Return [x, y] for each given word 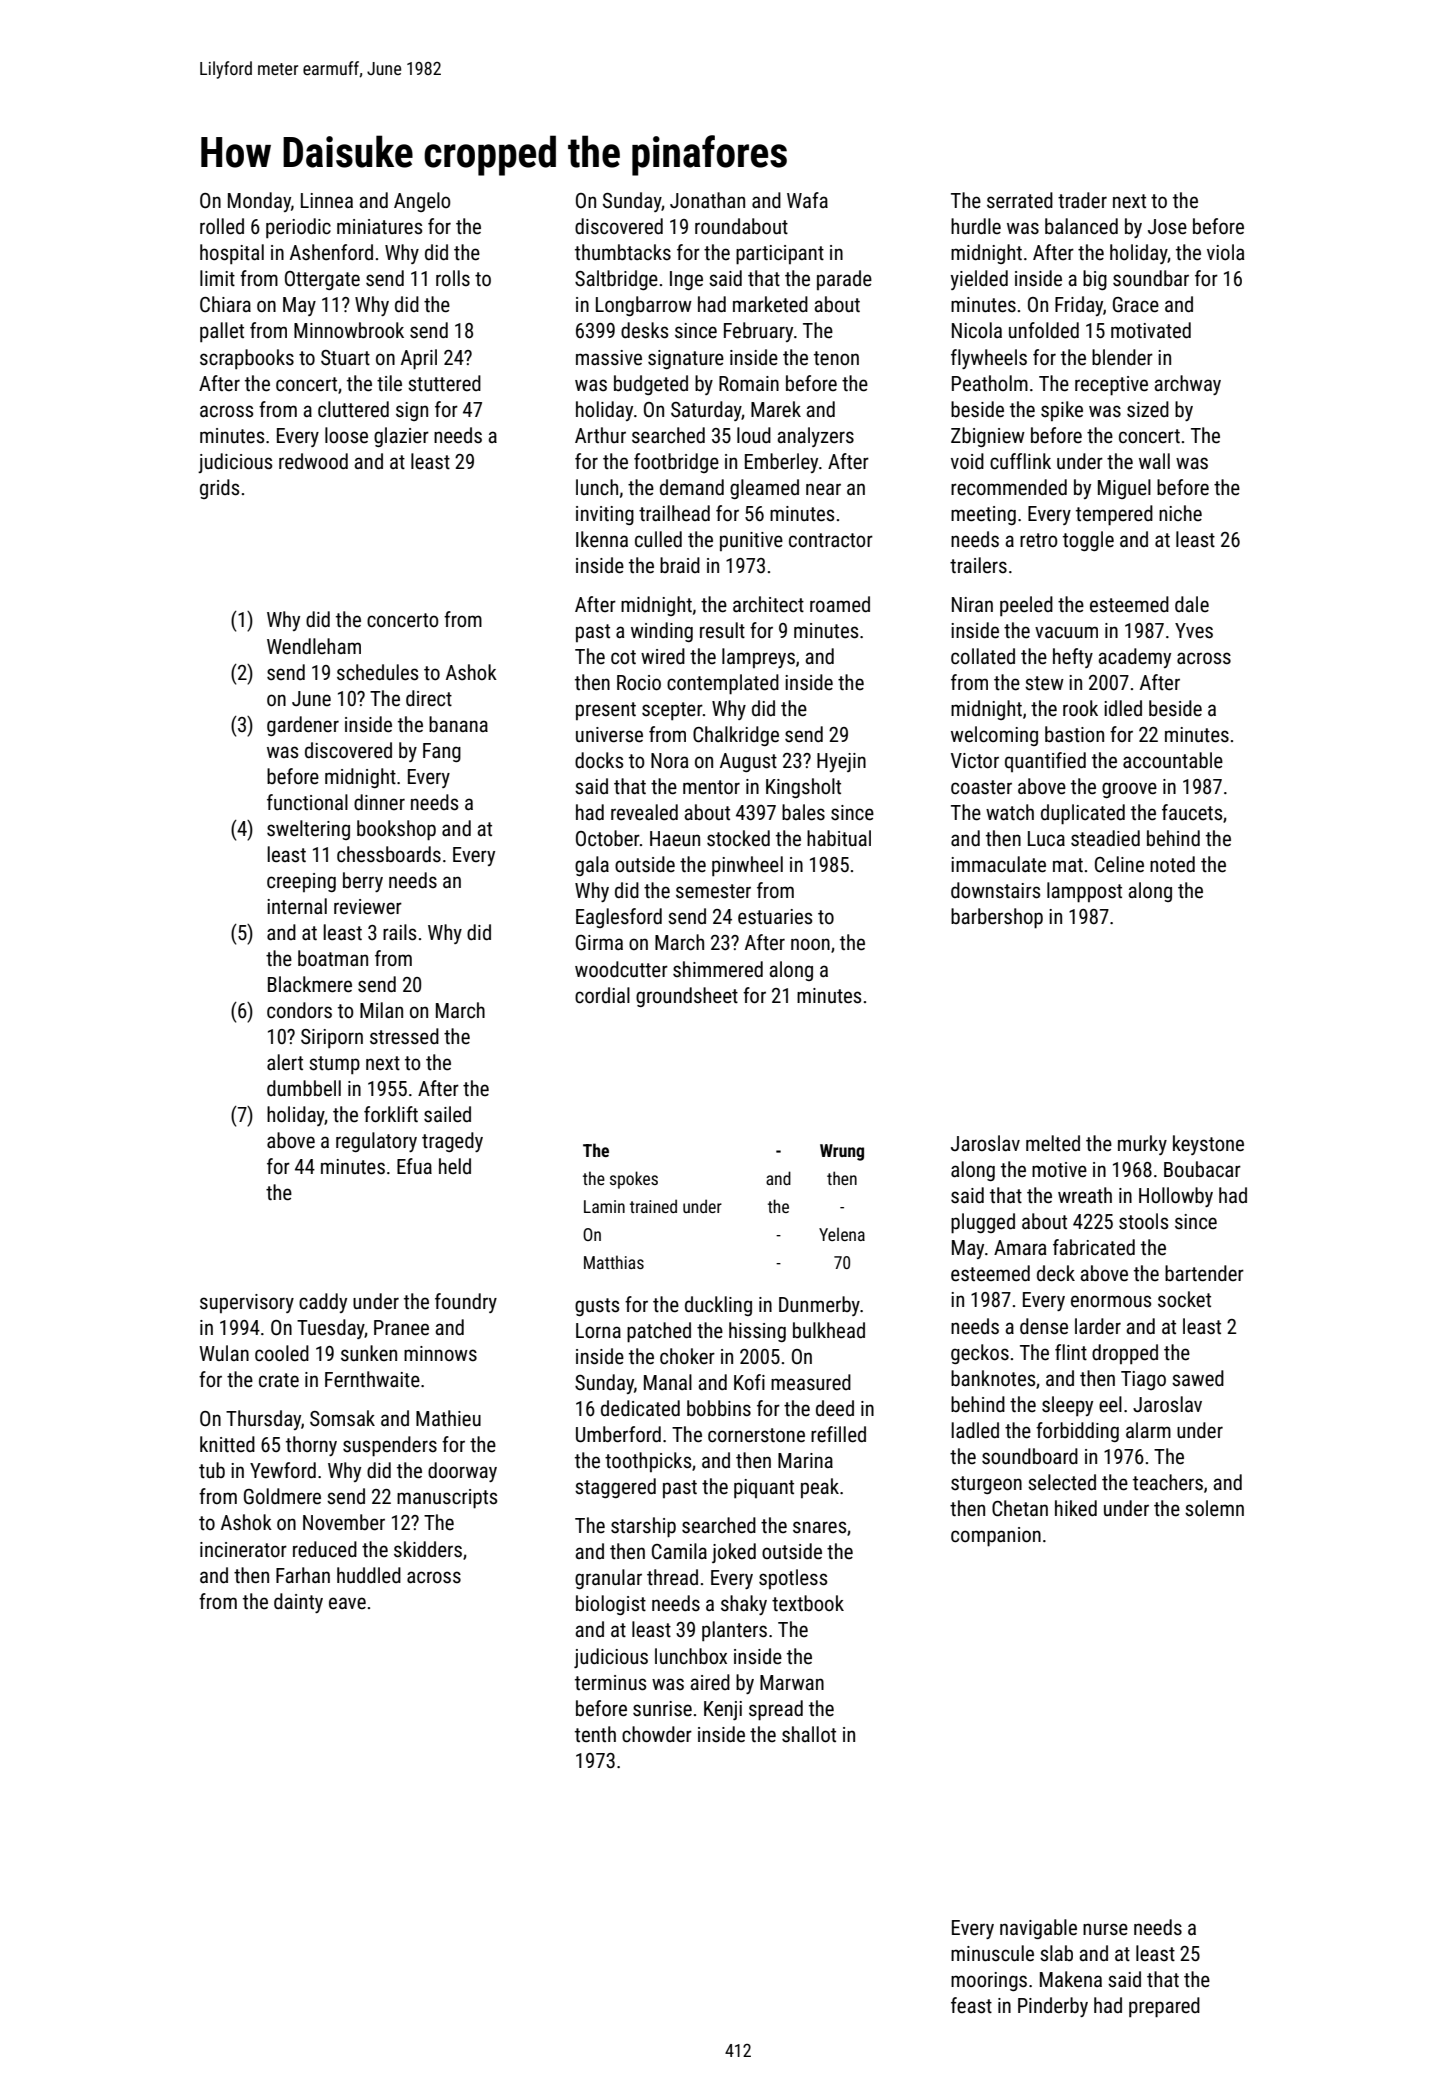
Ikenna [602, 539]
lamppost [1084, 892]
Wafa [807, 200]
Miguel [1124, 489]
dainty [298, 1603]
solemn [1214, 1508]
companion [996, 1537]
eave [347, 1603]
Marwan [792, 1682]
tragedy [452, 1142]
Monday [259, 202]
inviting [605, 515]
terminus [610, 1683]
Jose [1167, 227]
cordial [602, 995]
